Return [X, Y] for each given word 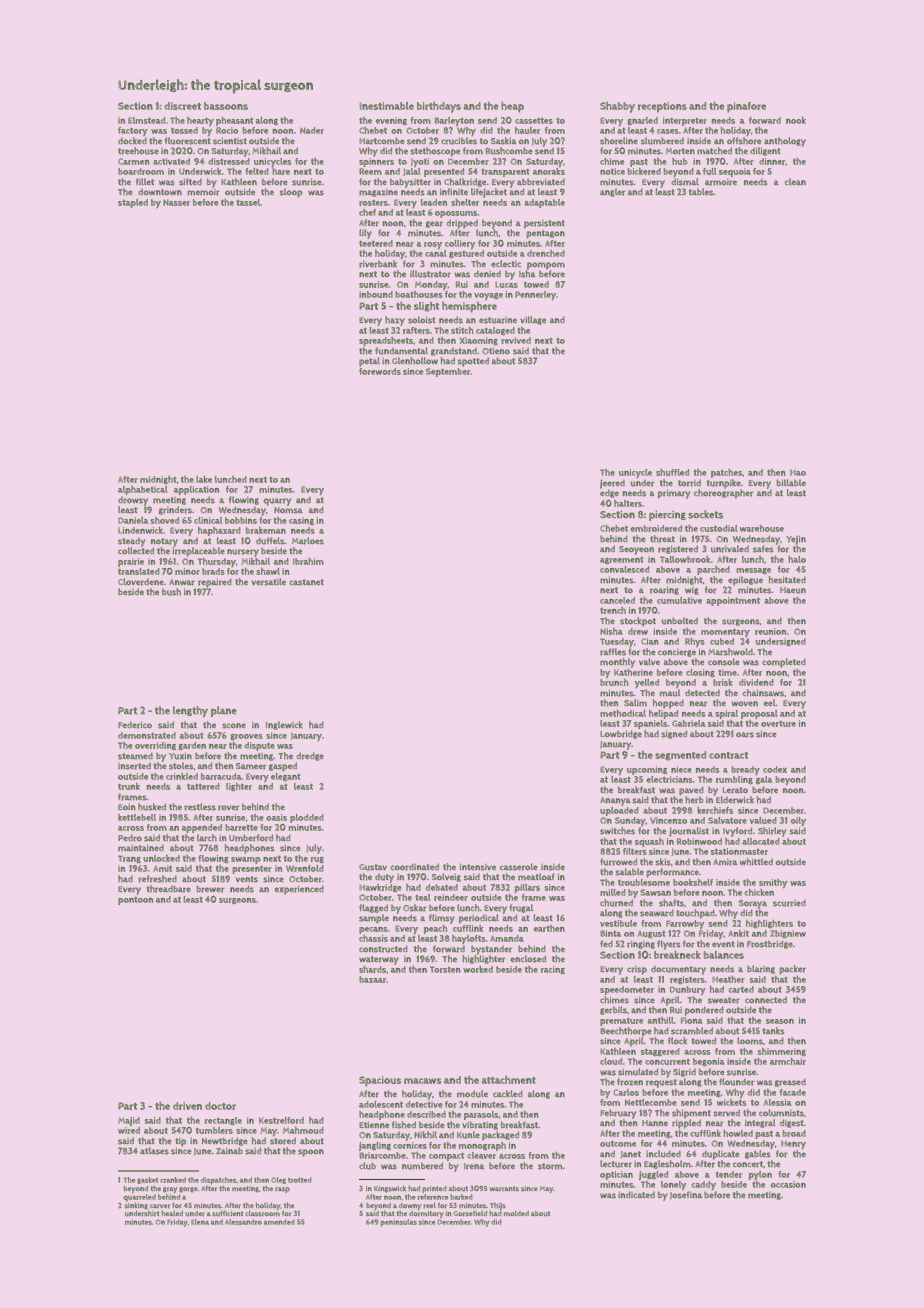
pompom [546, 266]
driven [187, 1106]
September [448, 372]
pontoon [135, 901]
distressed [229, 161]
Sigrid [684, 1073]
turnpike [724, 484]
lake [204, 479]
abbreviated [541, 182]
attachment [509, 1080]
